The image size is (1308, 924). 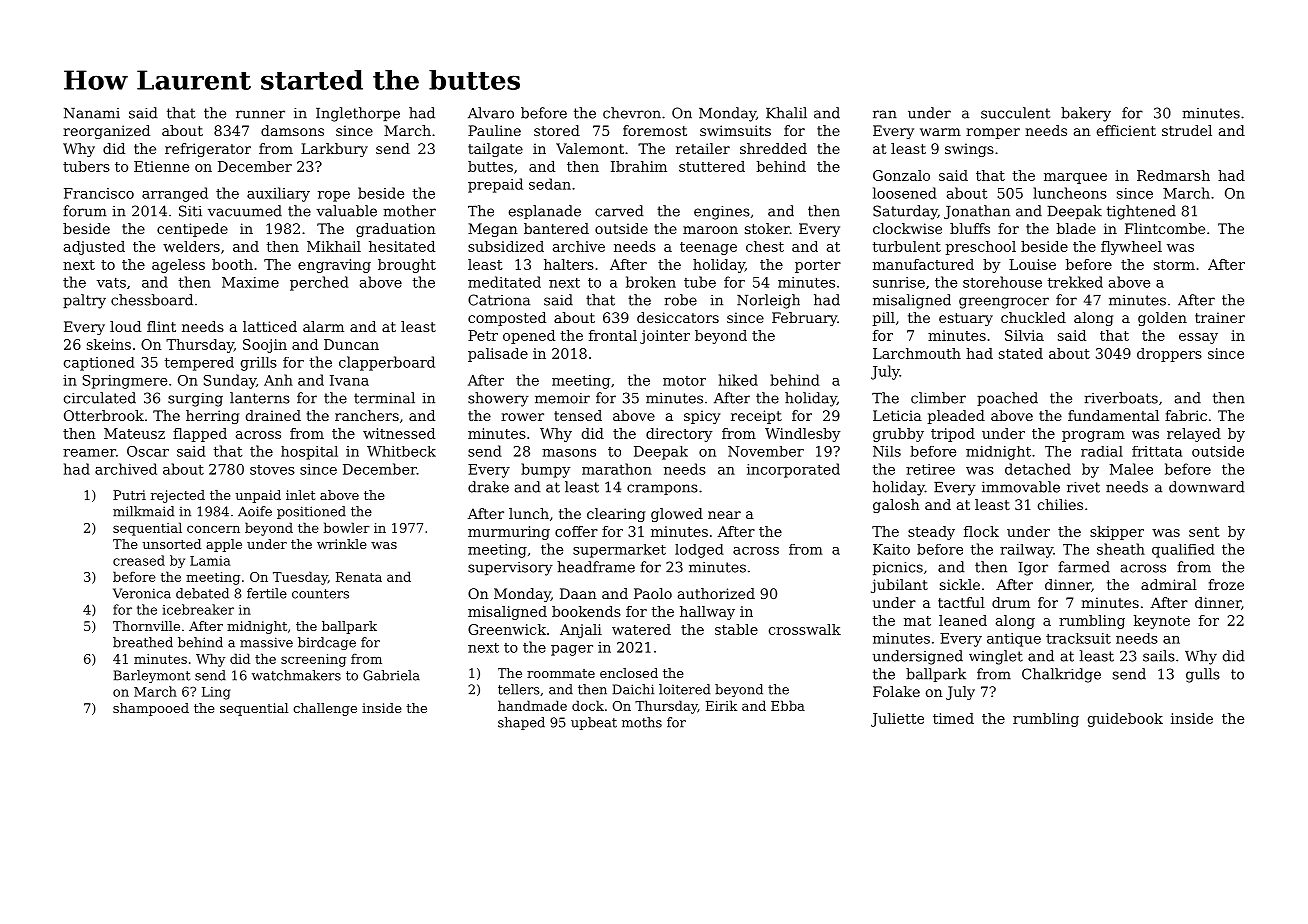 What do you see at coordinates (1086, 114) in the screenshot?
I see `bakery` at bounding box center [1086, 114].
